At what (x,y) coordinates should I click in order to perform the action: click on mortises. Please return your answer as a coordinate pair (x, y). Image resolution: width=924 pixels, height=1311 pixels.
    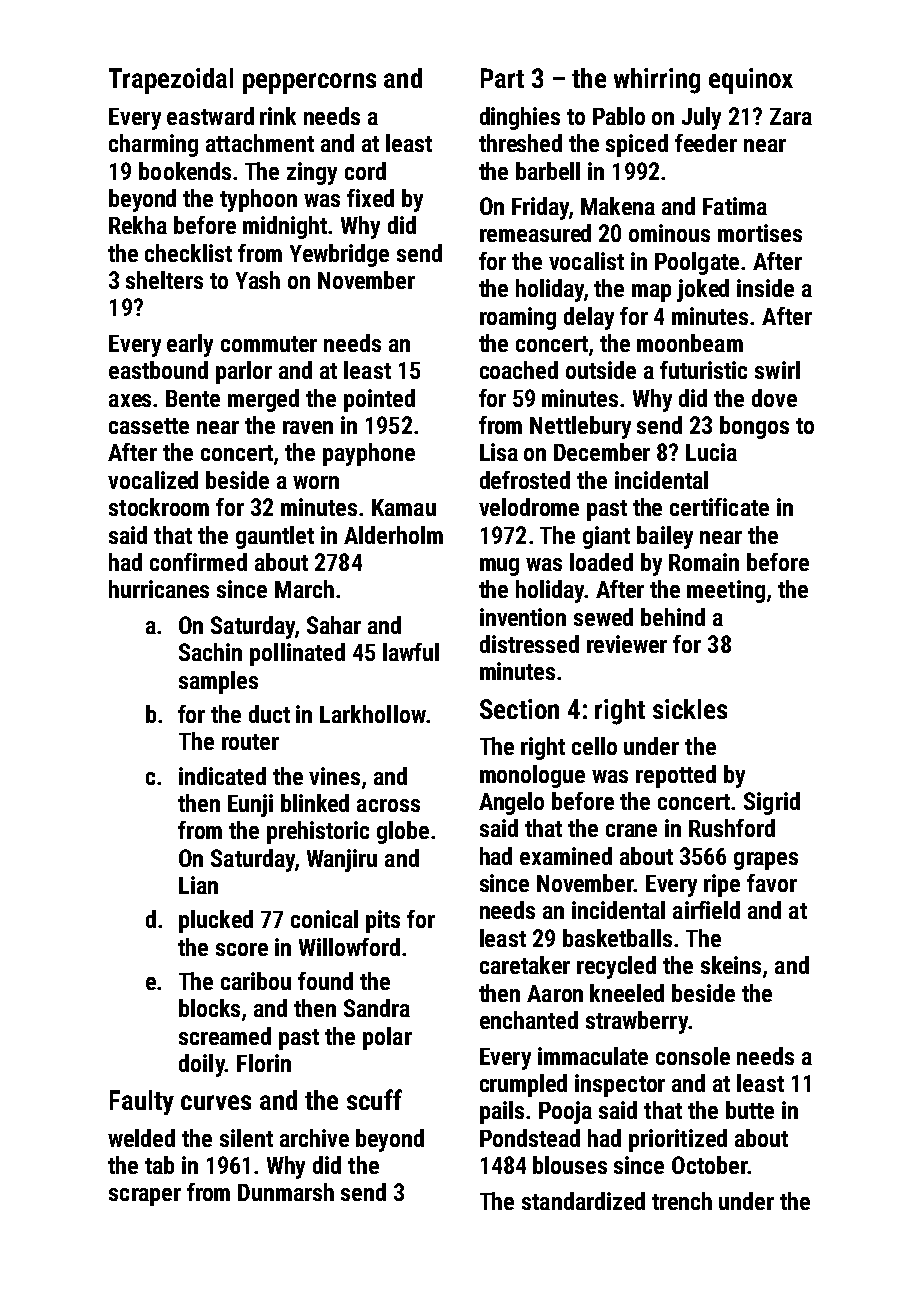
    Looking at the image, I should click on (760, 233).
